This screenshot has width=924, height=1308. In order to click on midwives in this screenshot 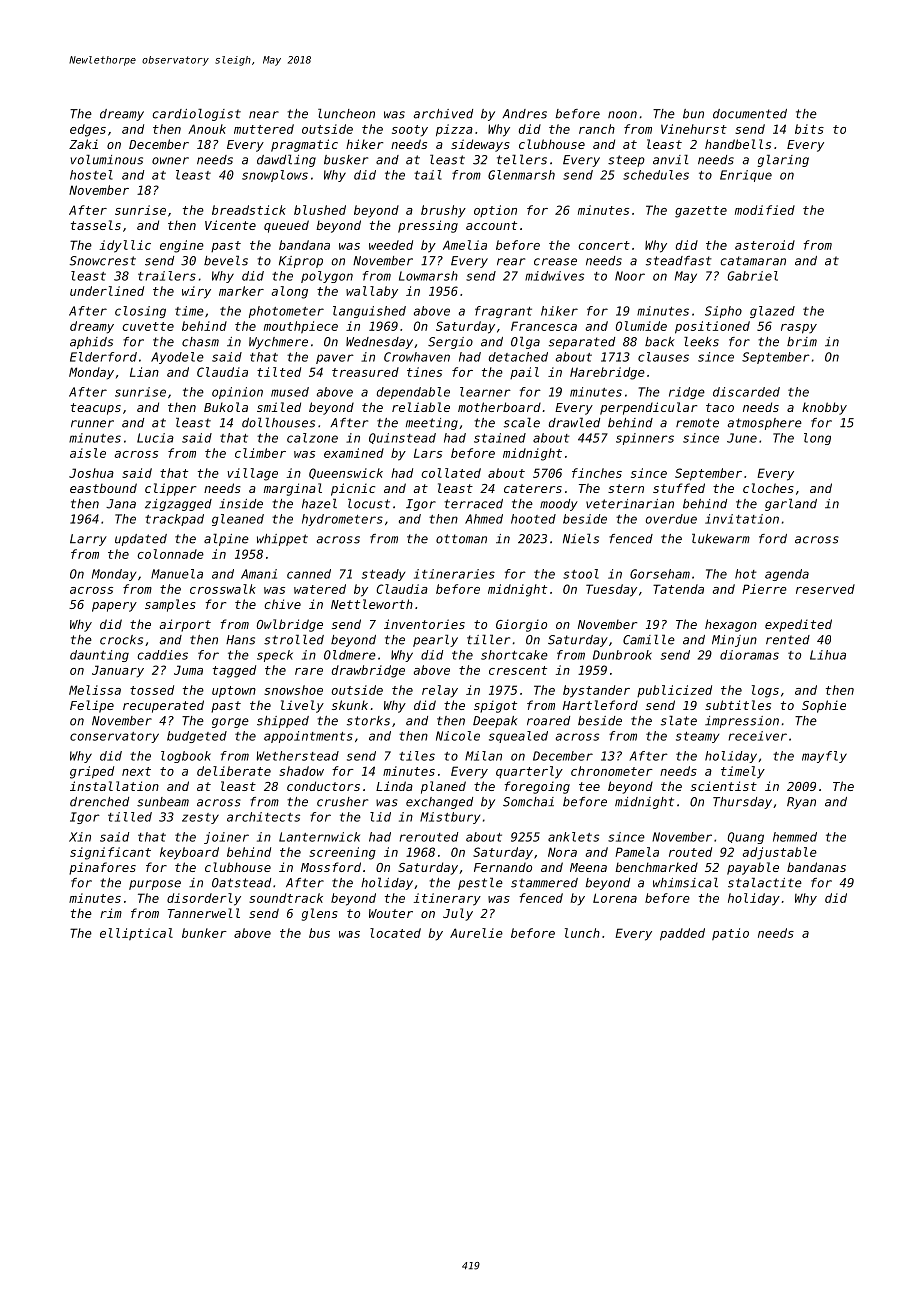, I will do `click(554, 276)`.
